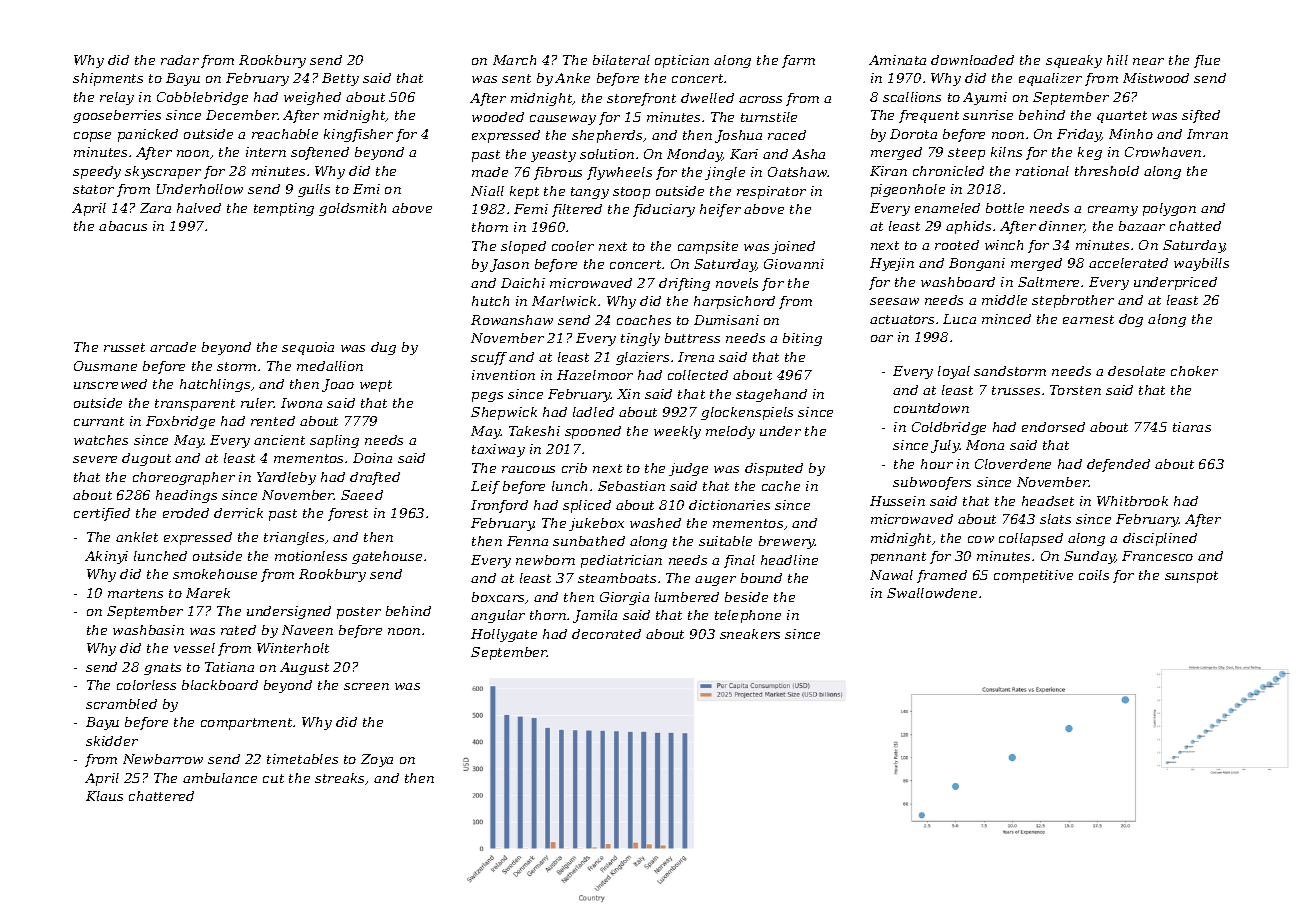 This document has width=1308, height=924. What do you see at coordinates (1160, 539) in the document?
I see `disciplined` at bounding box center [1160, 539].
